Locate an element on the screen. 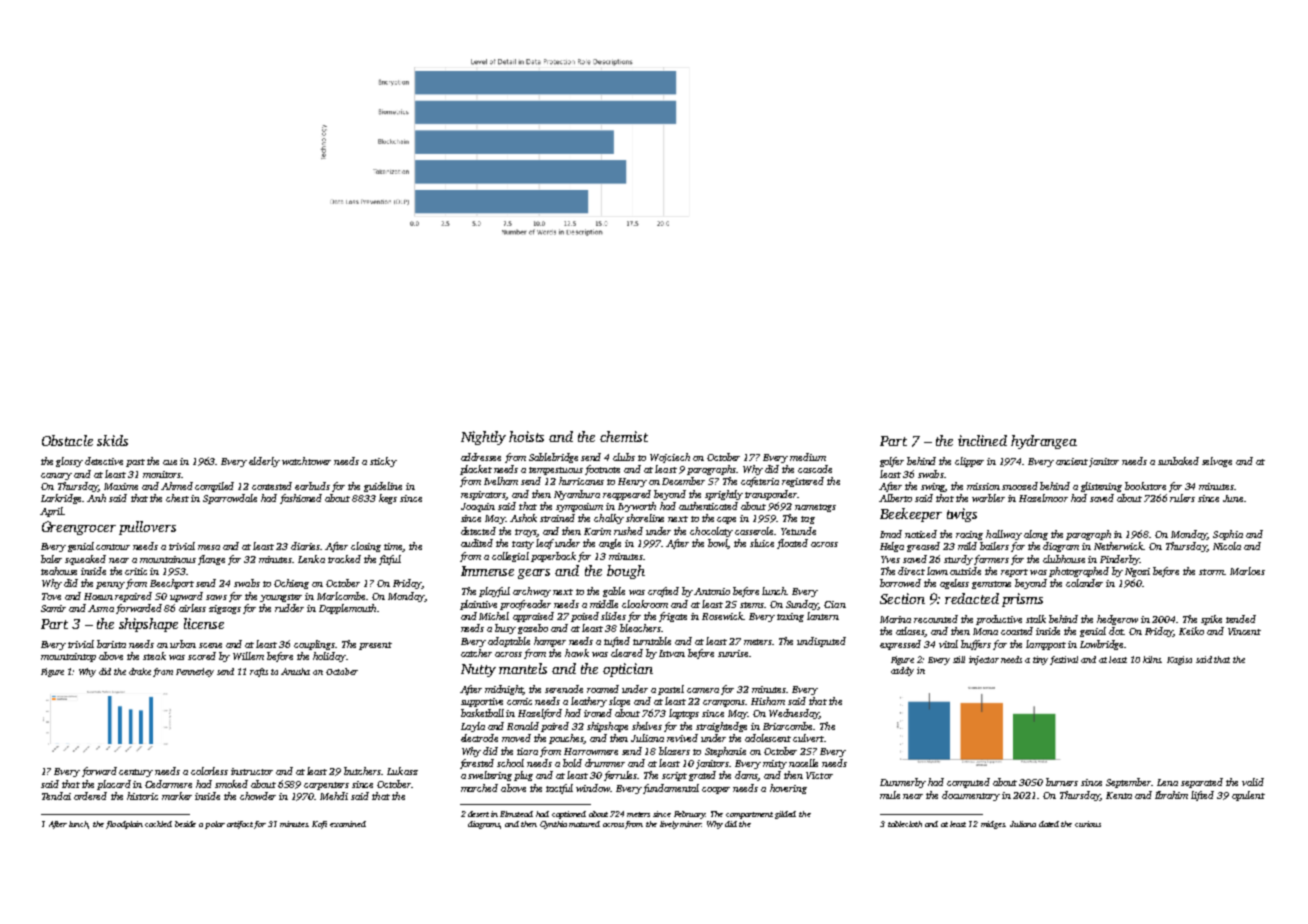 Image resolution: width=1308 pixels, height=924 pixels. bowl is located at coordinates (718, 544).
